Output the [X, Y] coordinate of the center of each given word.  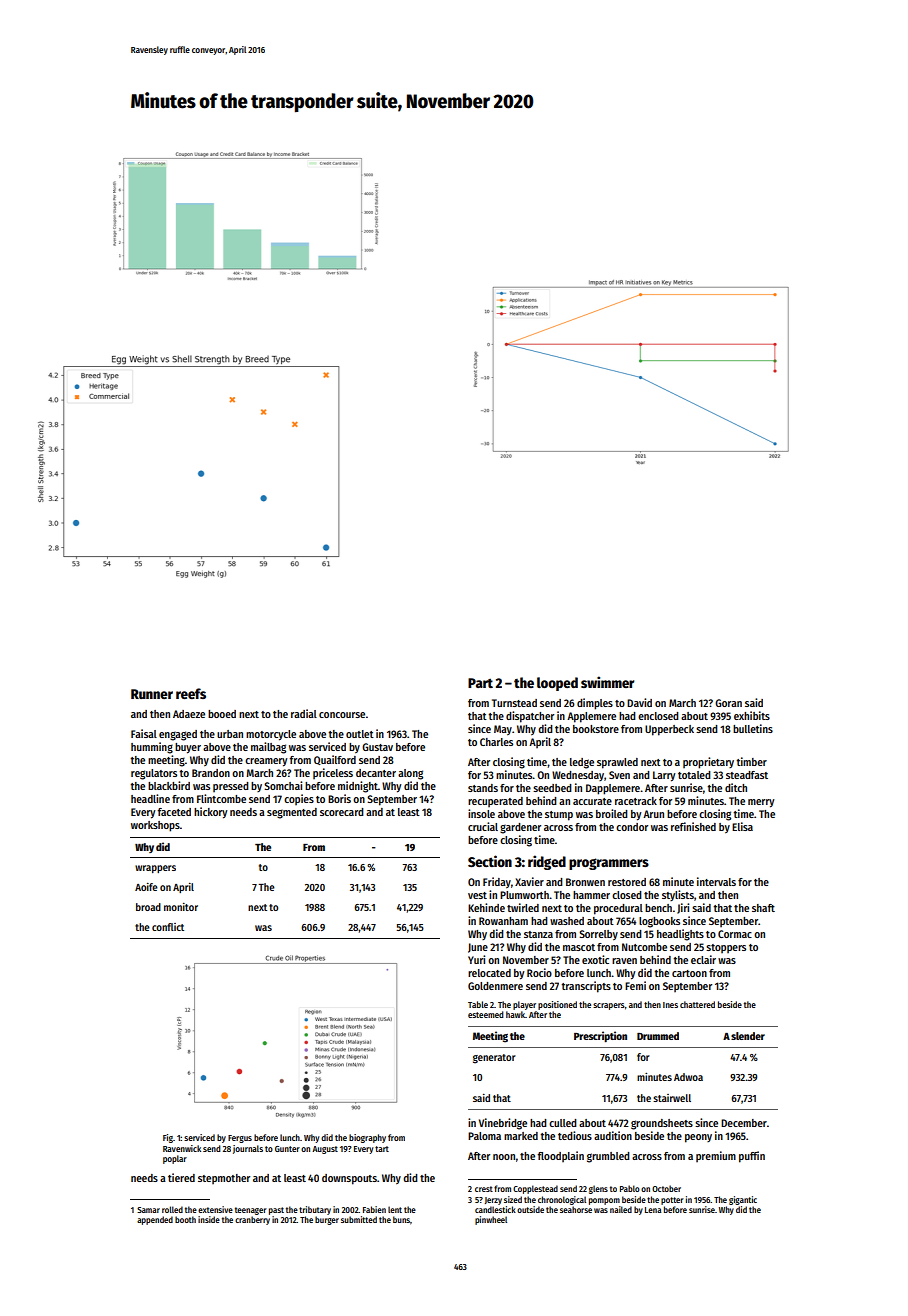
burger [327, 1220]
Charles [496, 742]
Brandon [211, 773]
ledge [582, 763]
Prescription [600, 1036]
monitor [181, 907]
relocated [489, 973]
